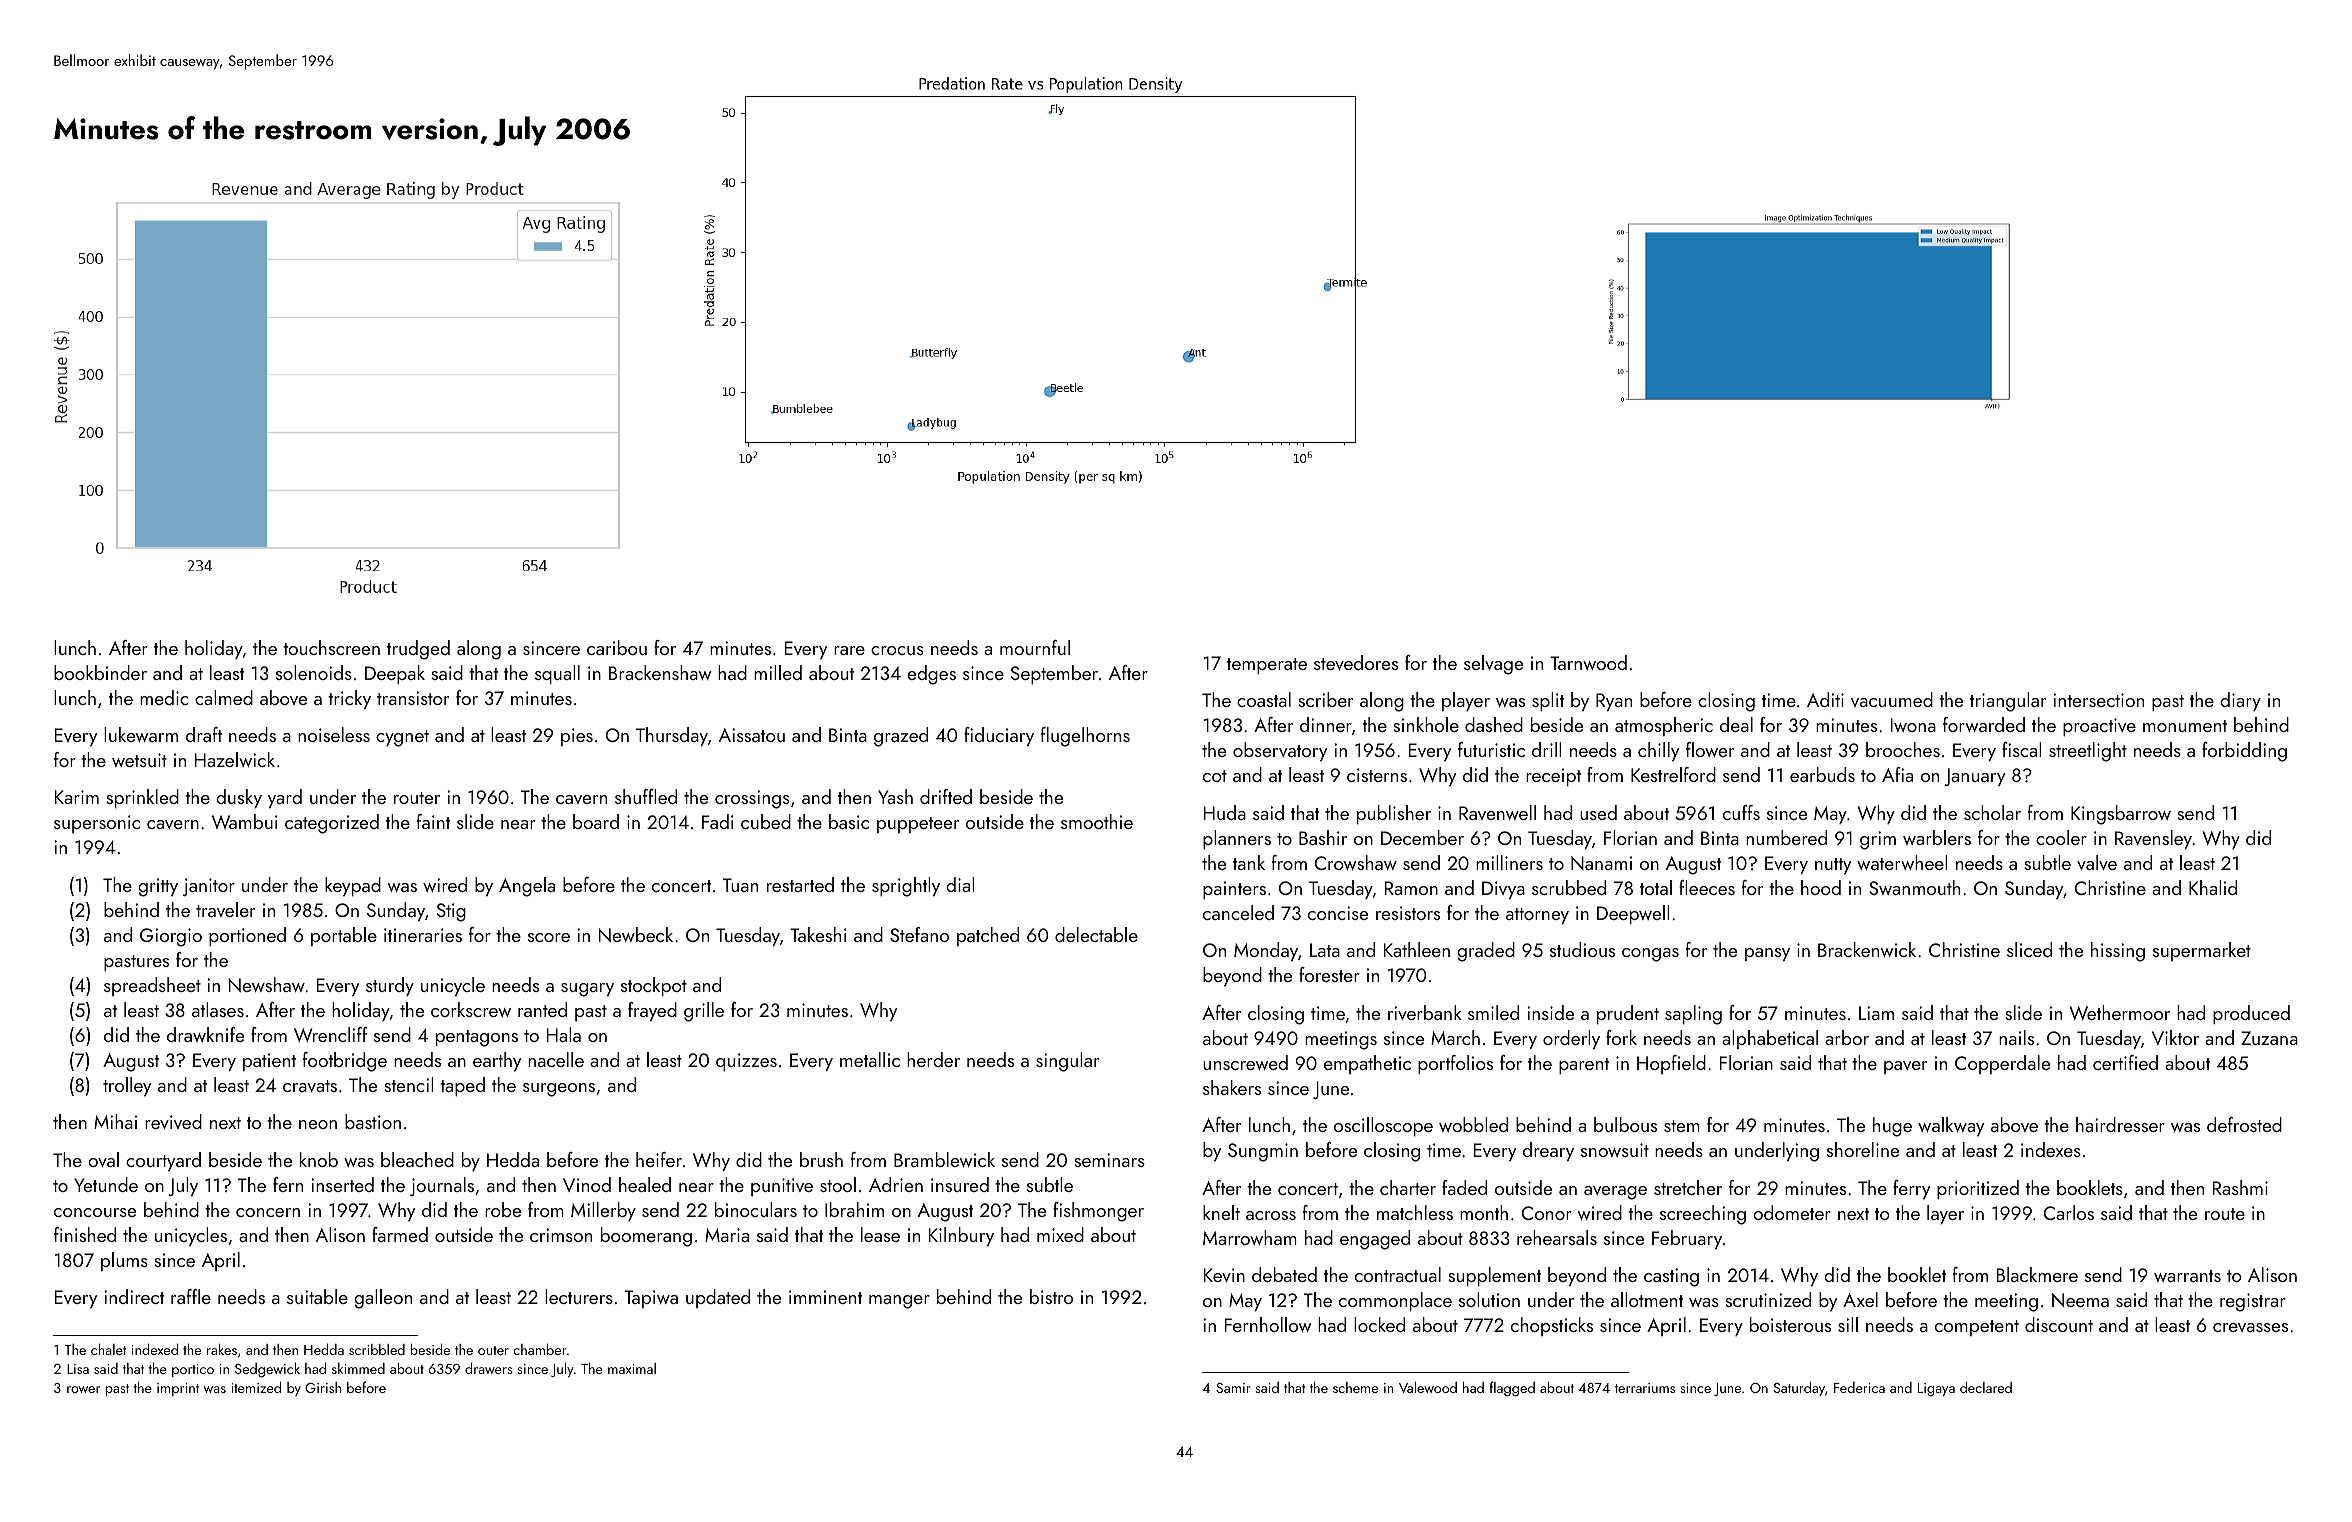 Image resolution: width=2352 pixels, height=1522 pixels. What do you see at coordinates (2240, 701) in the page?
I see `diary` at bounding box center [2240, 701].
